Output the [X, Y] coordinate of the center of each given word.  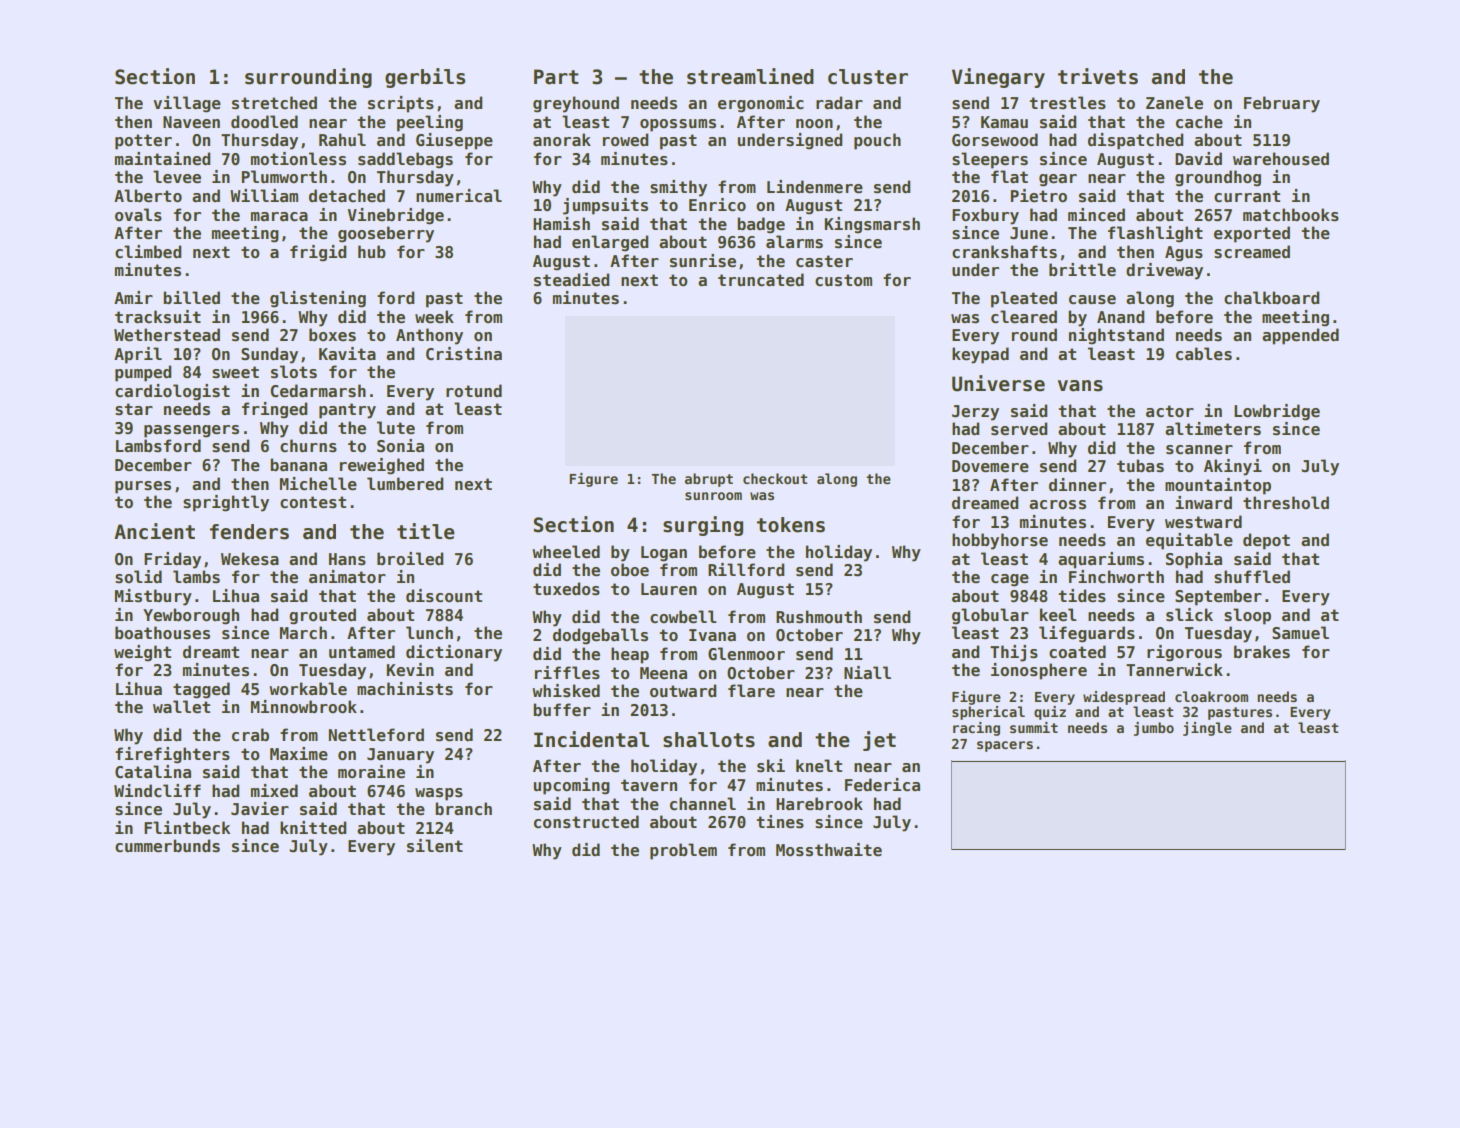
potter [143, 142]
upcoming [572, 786]
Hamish [561, 224]
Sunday [269, 355]
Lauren [669, 589]
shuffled [1252, 577]
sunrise [703, 261]
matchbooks [1291, 215]
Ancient [154, 531]
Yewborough [191, 616]
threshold [1286, 503]
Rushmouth [819, 617]
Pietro [1039, 196]
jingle [1207, 729]
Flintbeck [187, 828]
